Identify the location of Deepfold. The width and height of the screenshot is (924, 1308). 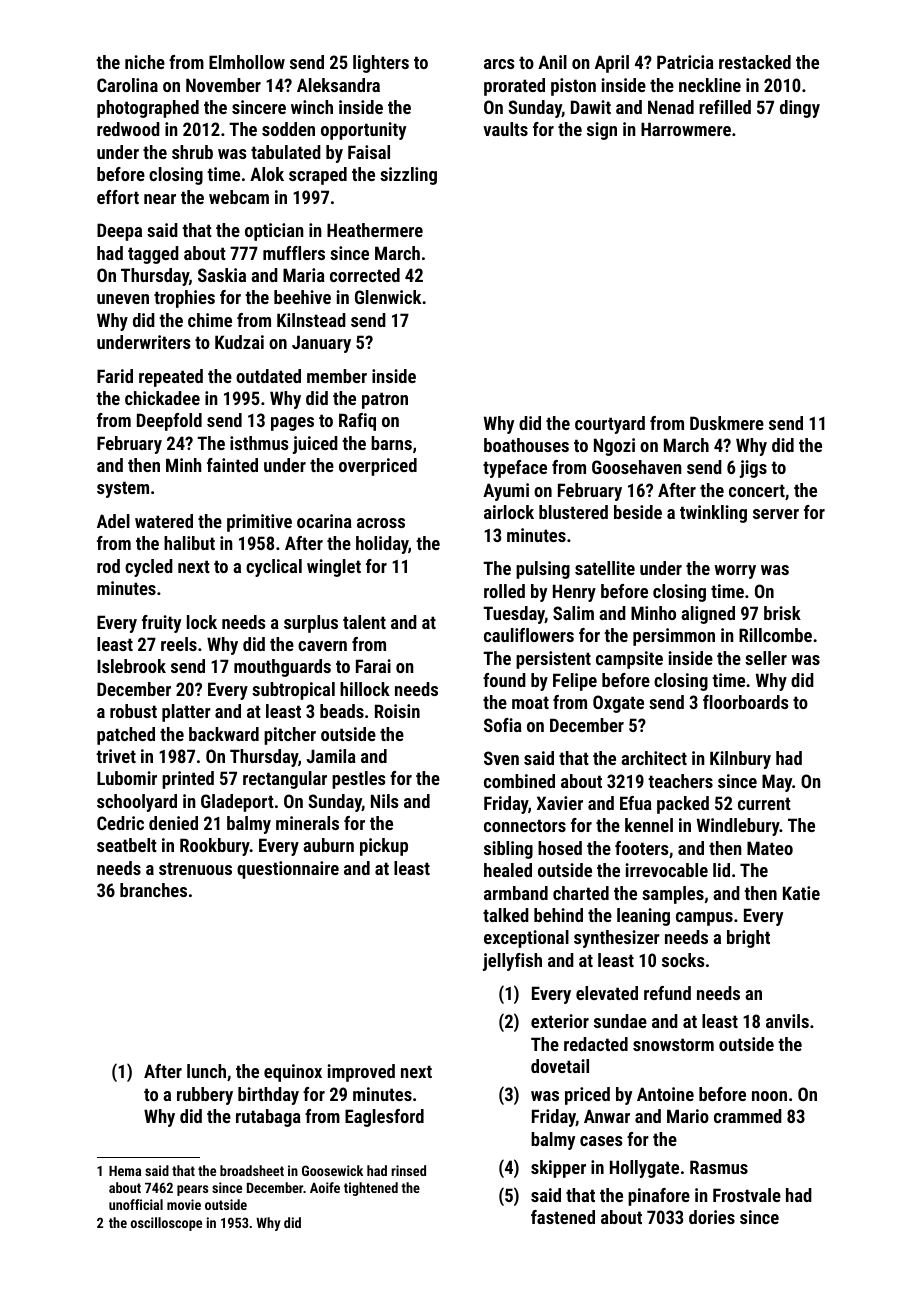
(169, 422).
